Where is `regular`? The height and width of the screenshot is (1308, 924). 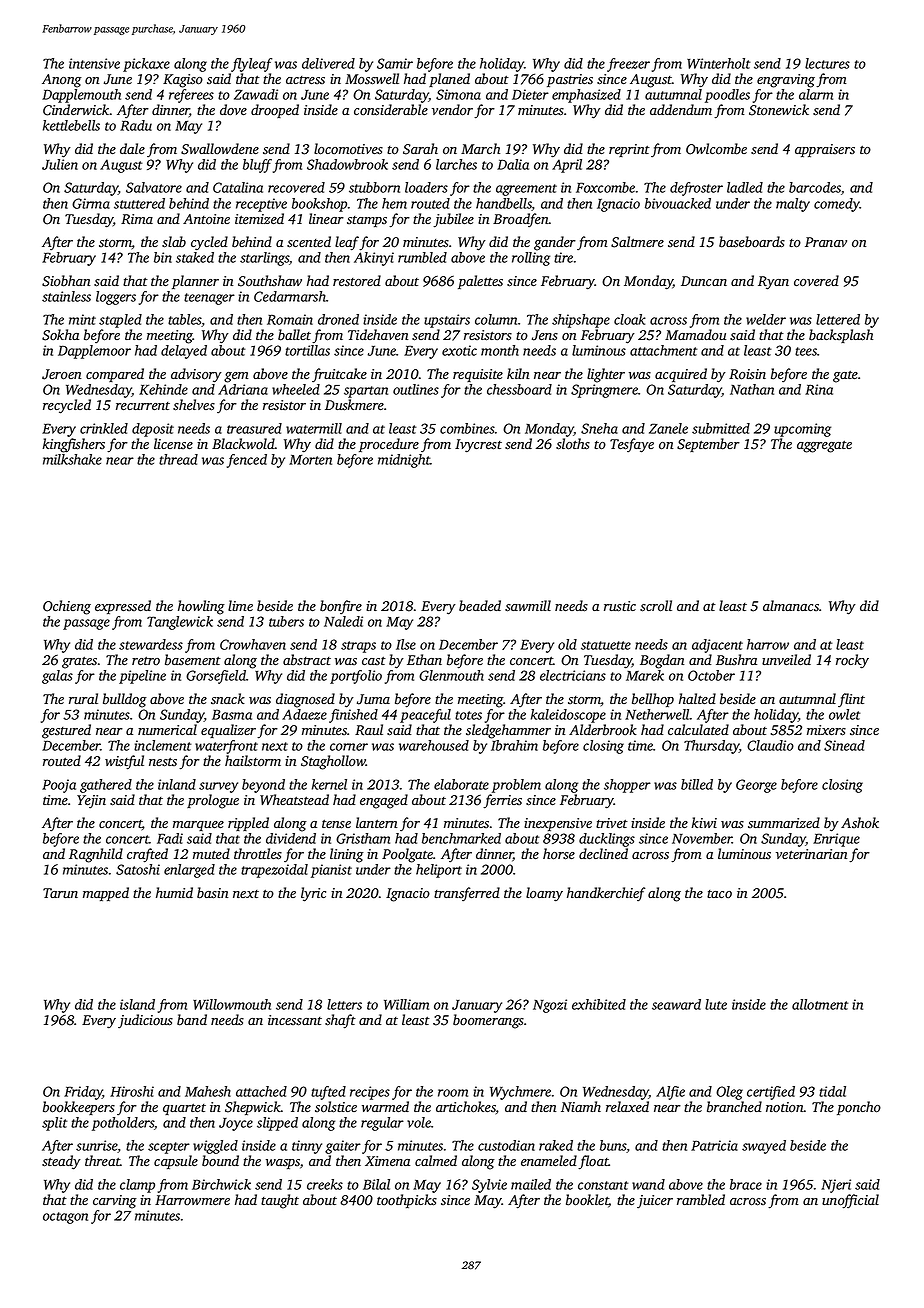
regular is located at coordinates (382, 1124).
